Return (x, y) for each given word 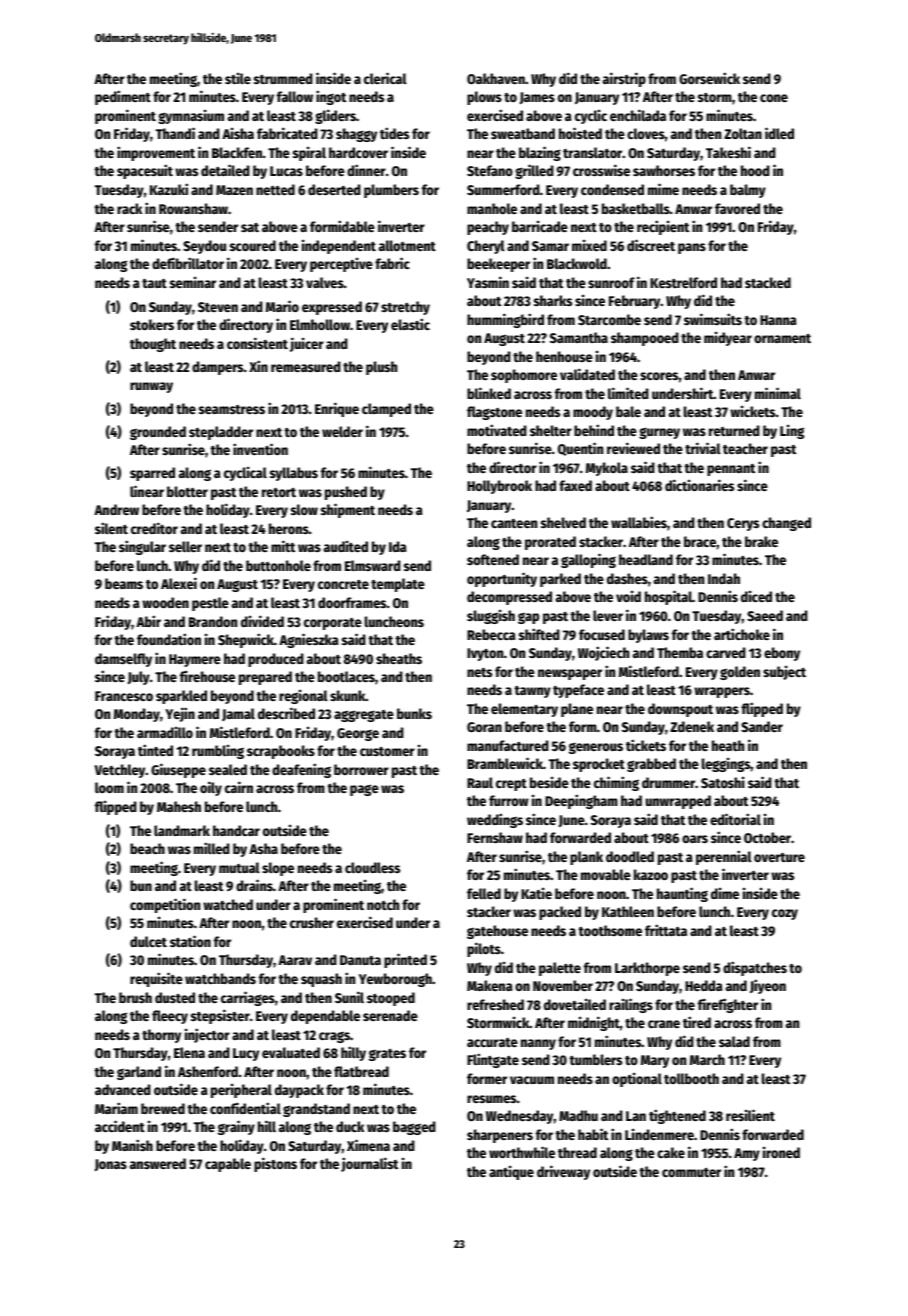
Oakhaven (496, 78)
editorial (735, 819)
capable (228, 1165)
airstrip (624, 79)
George (358, 734)
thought (153, 345)
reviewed (633, 448)
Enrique (337, 409)
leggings (726, 764)
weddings (495, 820)
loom (109, 787)
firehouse (207, 676)
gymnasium (191, 116)
